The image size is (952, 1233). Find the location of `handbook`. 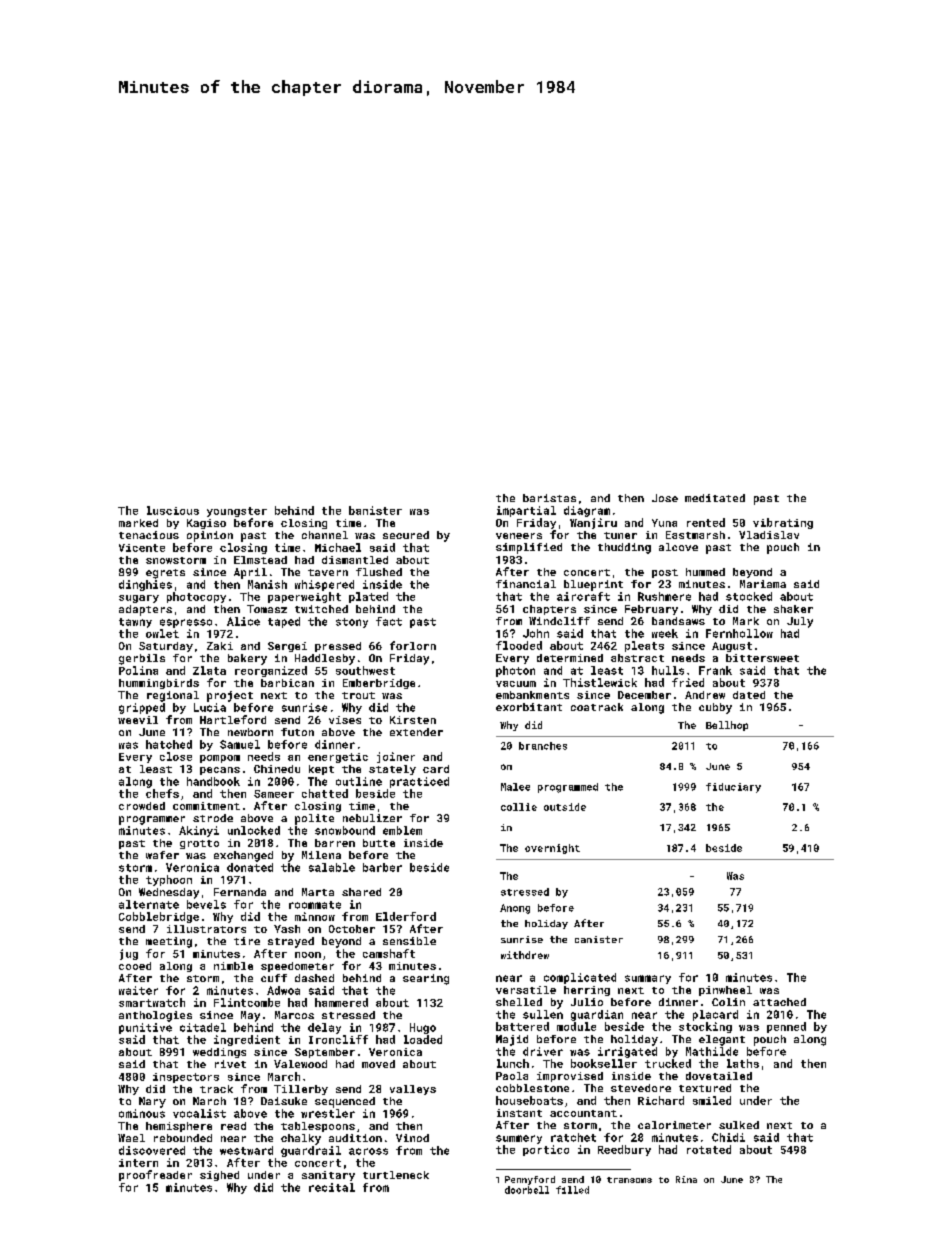

handbook is located at coordinates (213, 781).
